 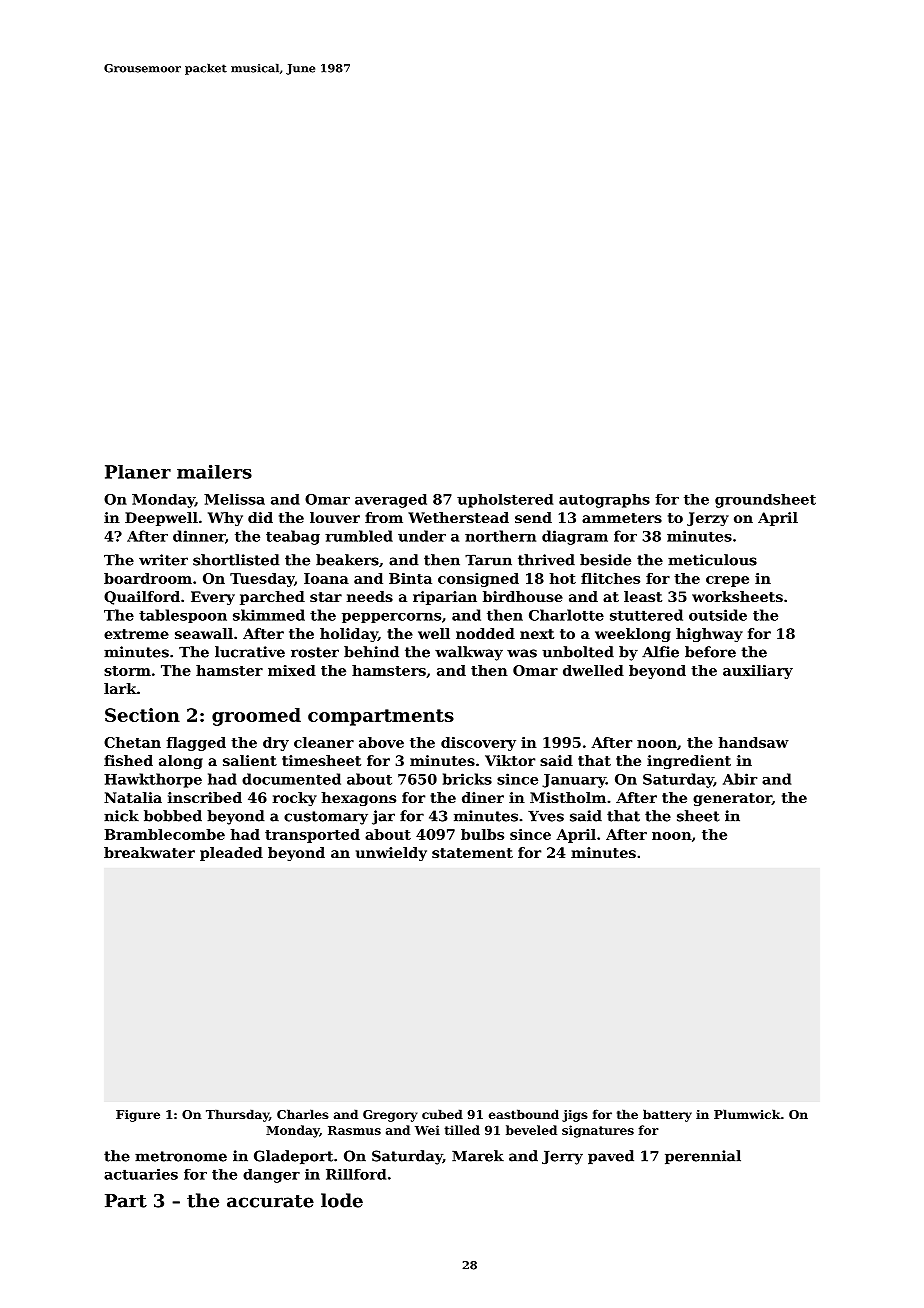 I want to click on cleaner, so click(x=324, y=742).
